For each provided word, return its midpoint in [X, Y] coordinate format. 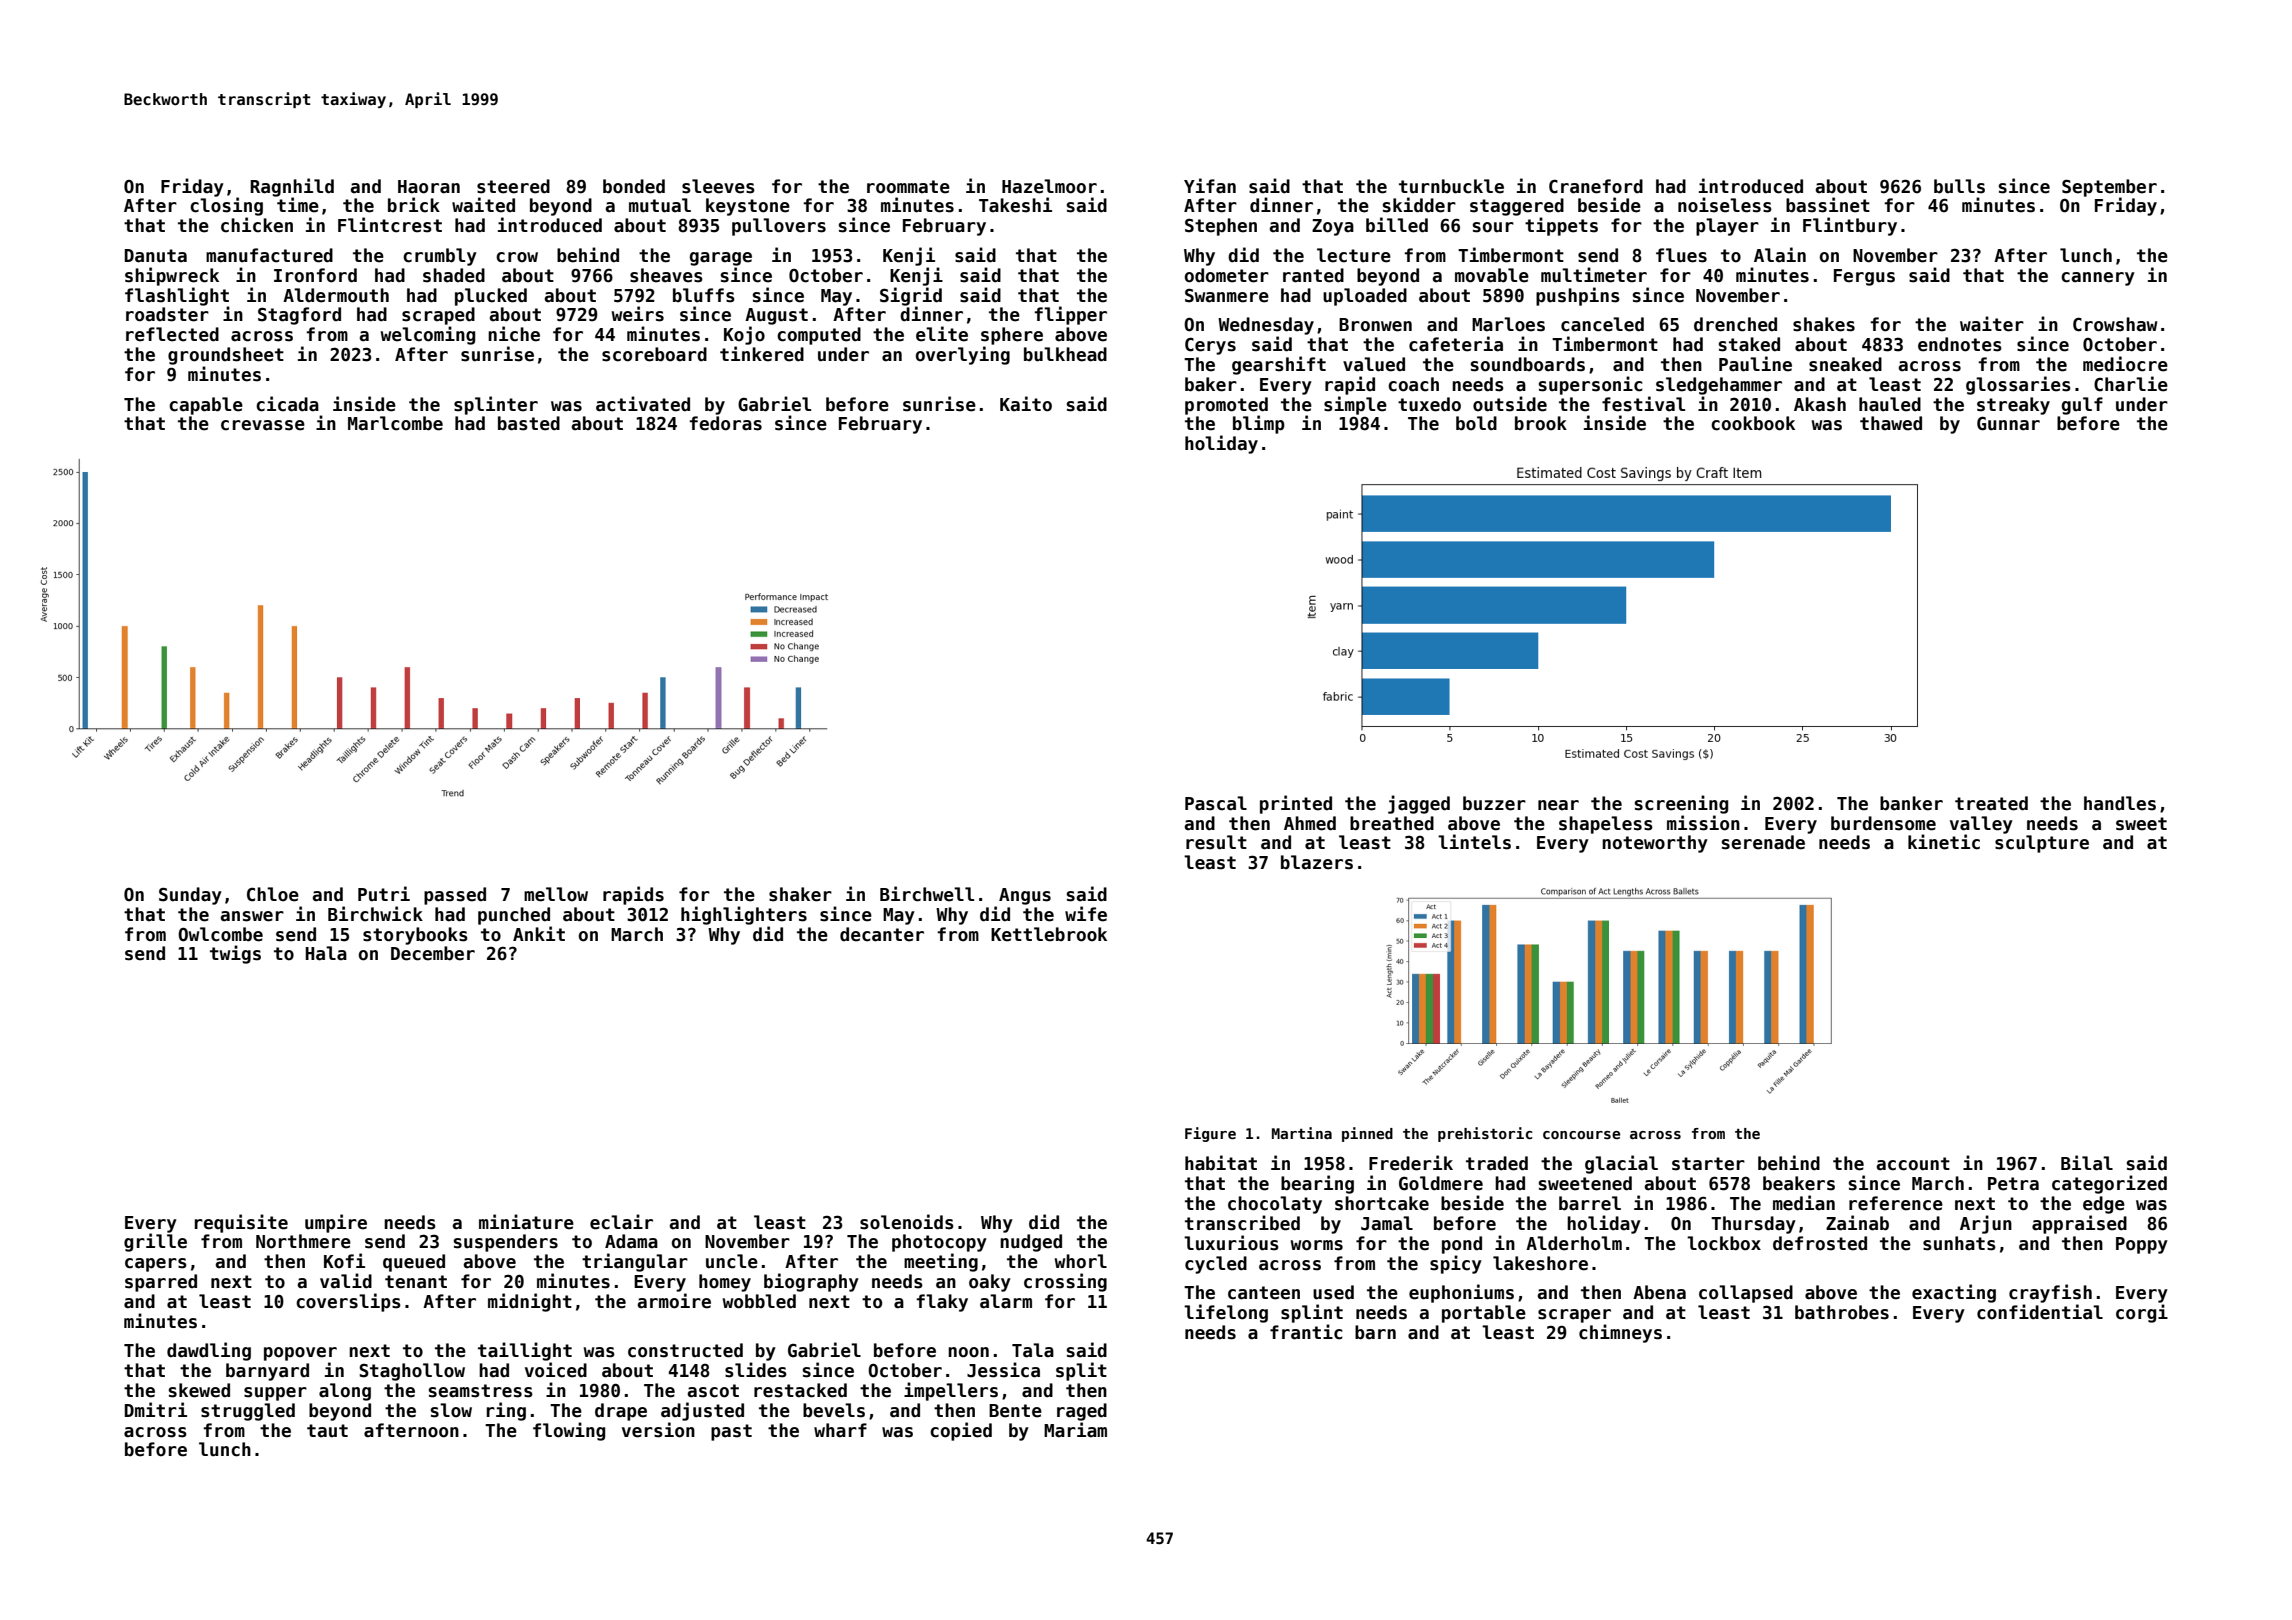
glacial [1621, 1164]
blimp [1259, 424]
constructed [685, 1350]
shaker [800, 894]
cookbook [1753, 423]
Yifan [1210, 186]
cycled [1216, 1265]
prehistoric [1485, 1134]
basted [529, 423]
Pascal [1216, 803]
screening [1681, 804]
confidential [2040, 1312]
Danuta [156, 256]
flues [1681, 255]
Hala [326, 953]
